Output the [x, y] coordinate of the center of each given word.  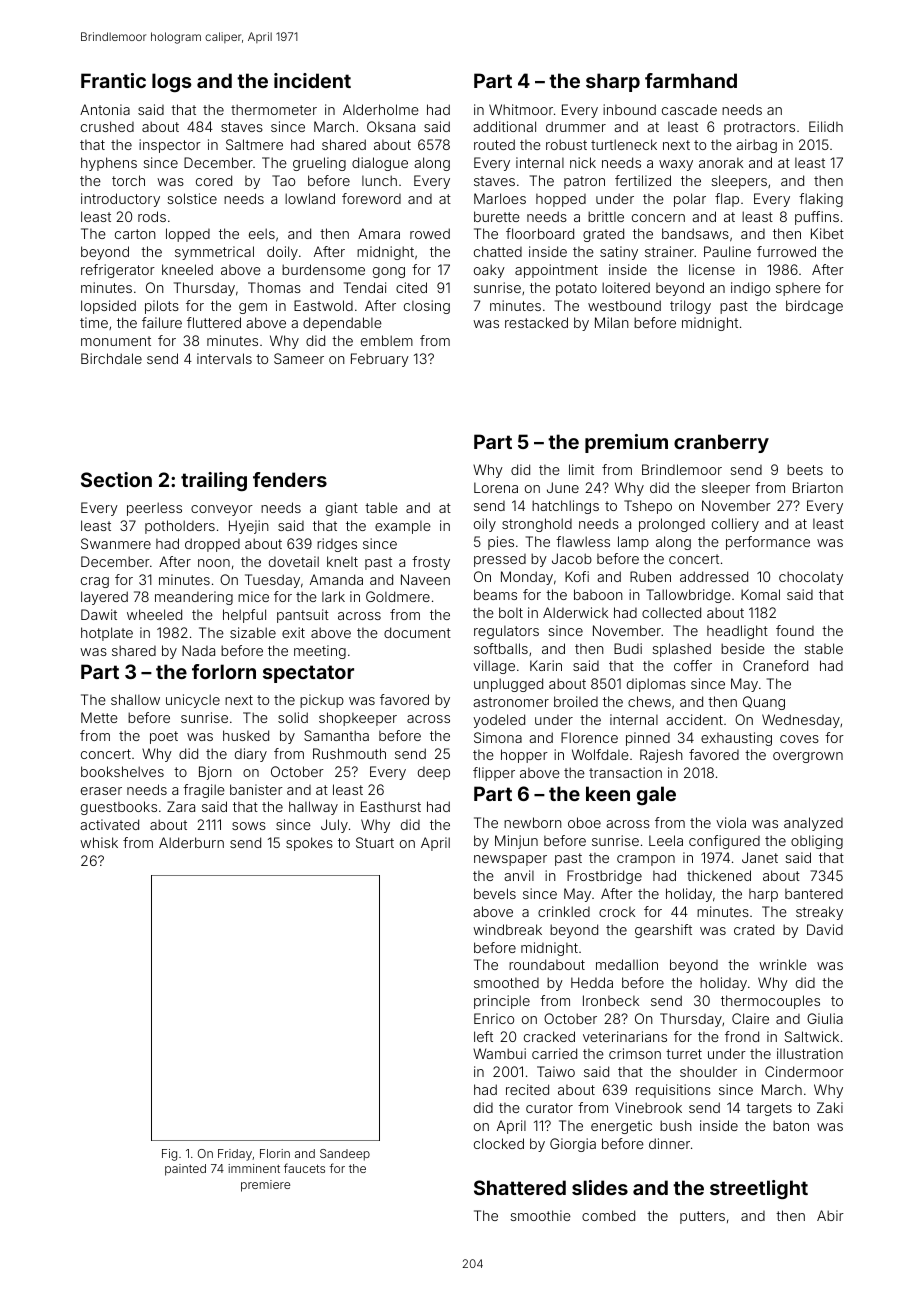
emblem [387, 340]
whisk [99, 842]
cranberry [721, 443]
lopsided [108, 307]
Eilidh [826, 126]
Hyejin [249, 527]
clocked [499, 1143]
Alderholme [381, 109]
